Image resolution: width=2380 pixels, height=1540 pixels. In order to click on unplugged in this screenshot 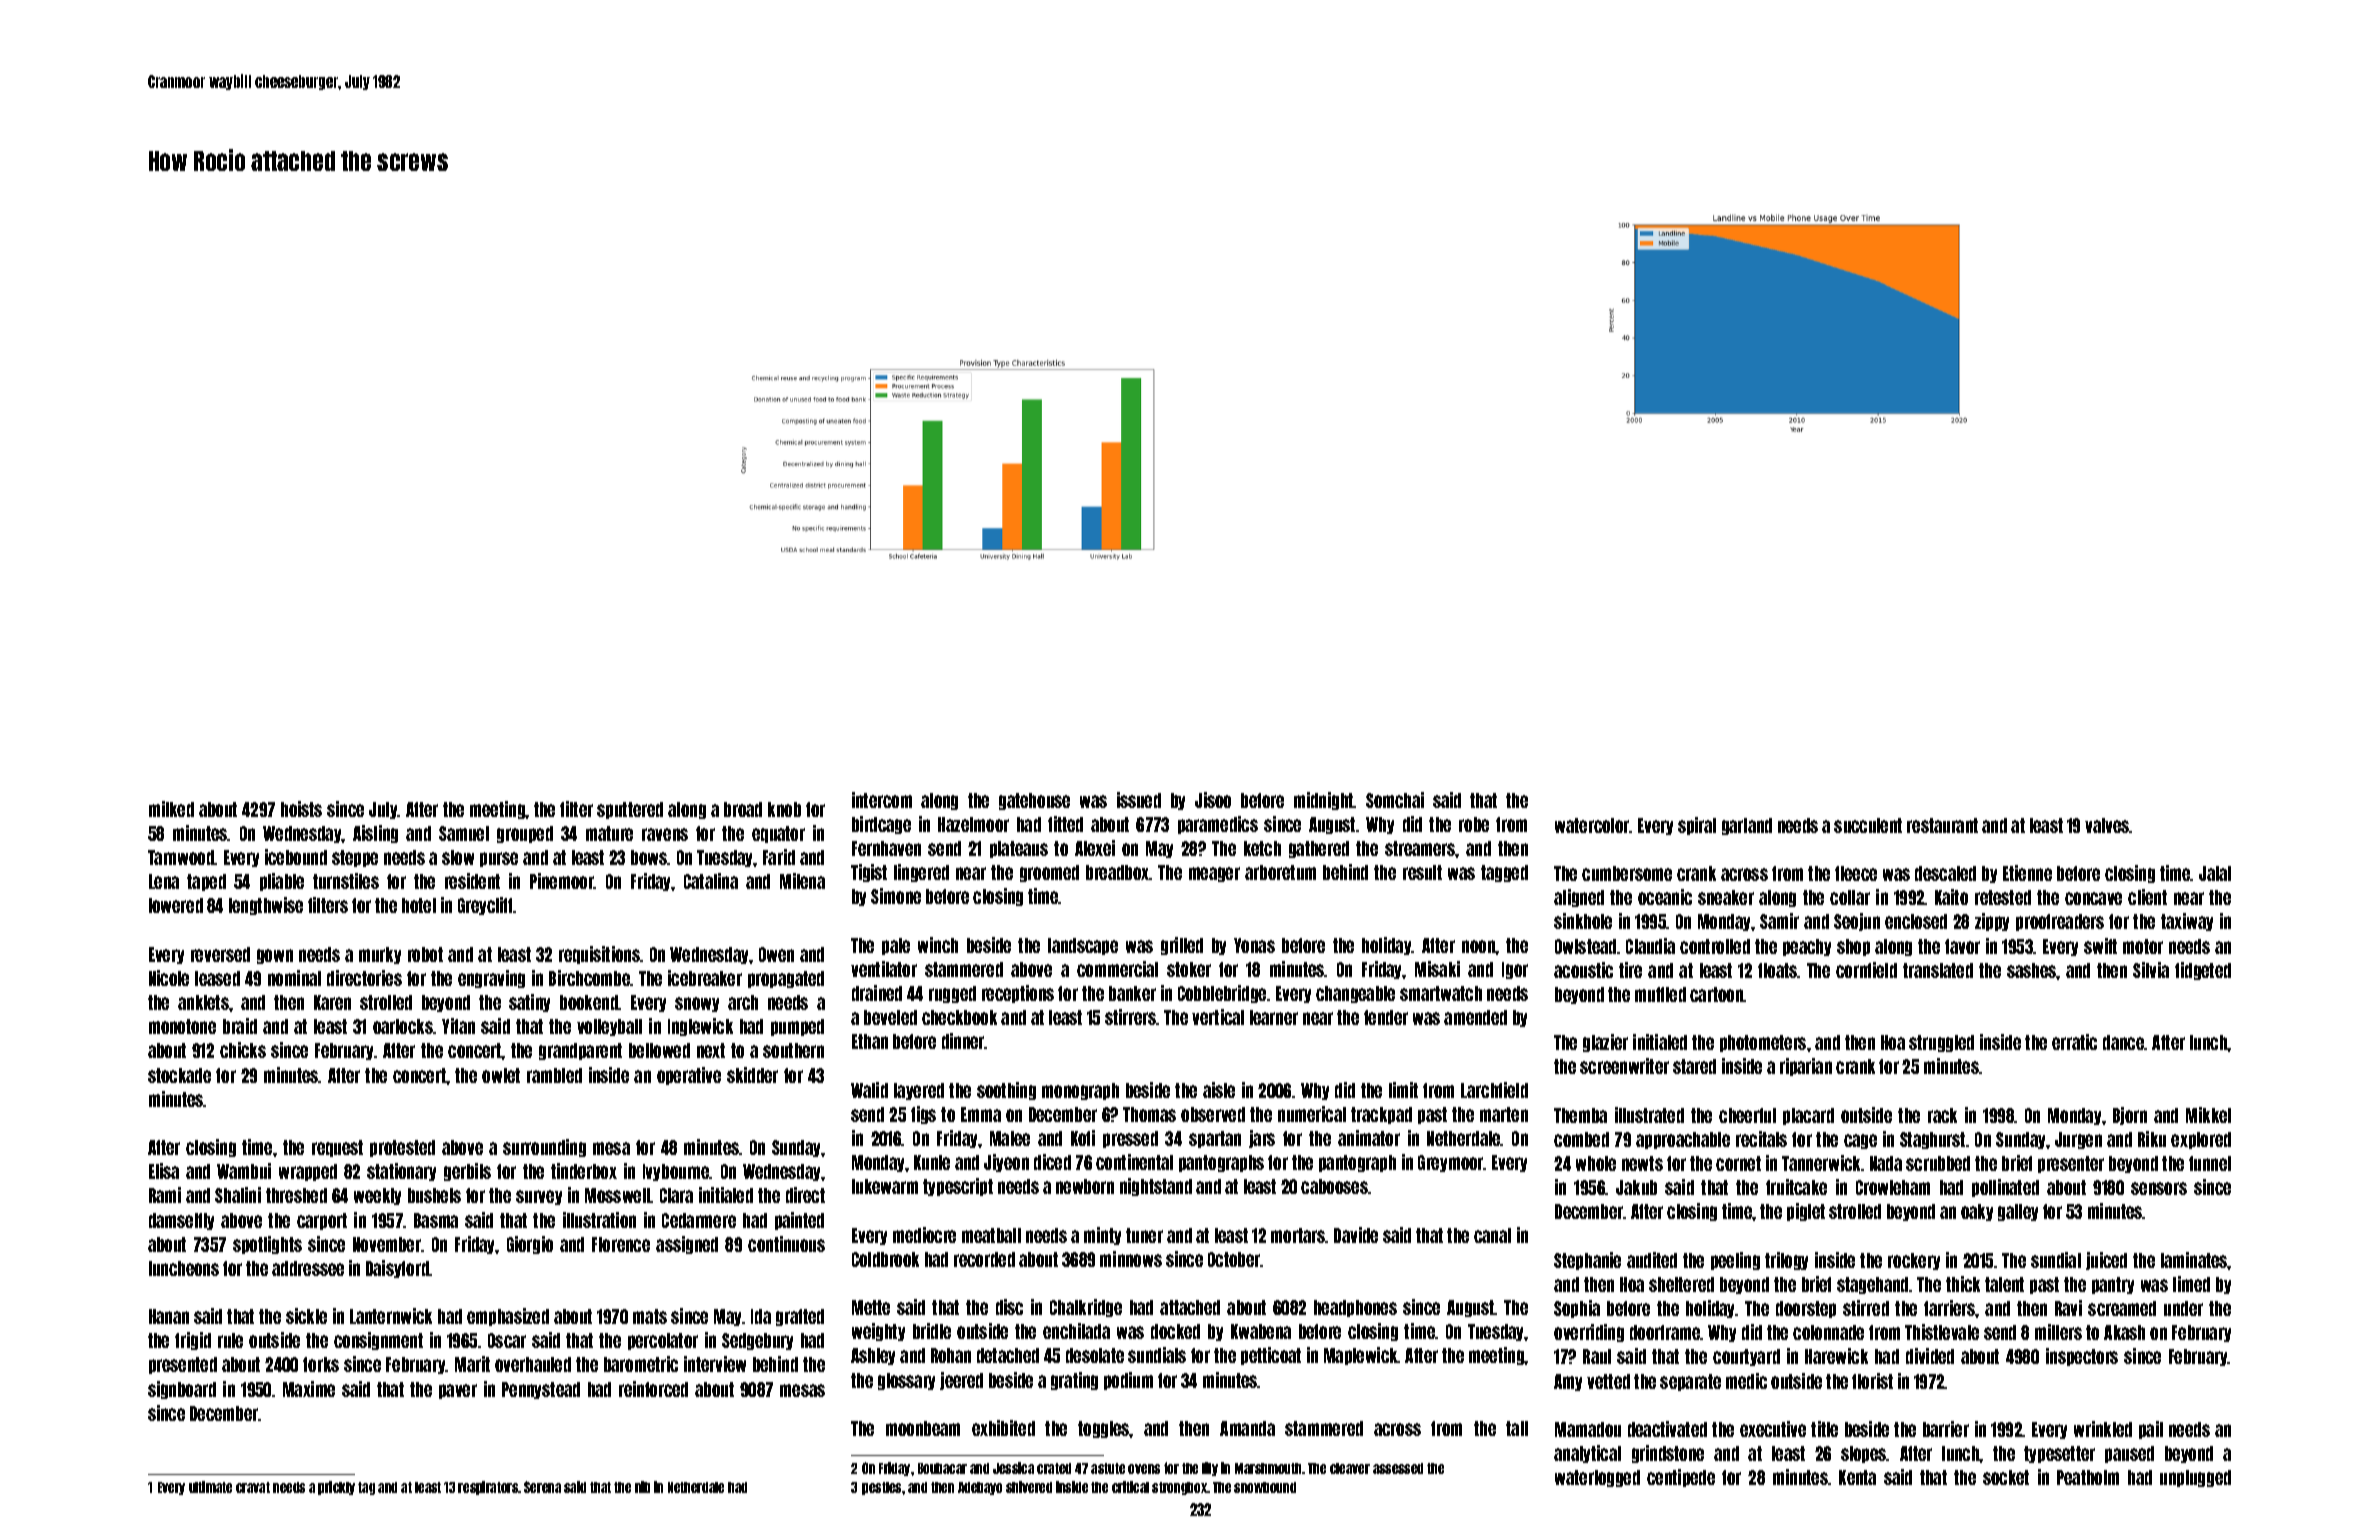, I will do `click(2195, 1478)`.
